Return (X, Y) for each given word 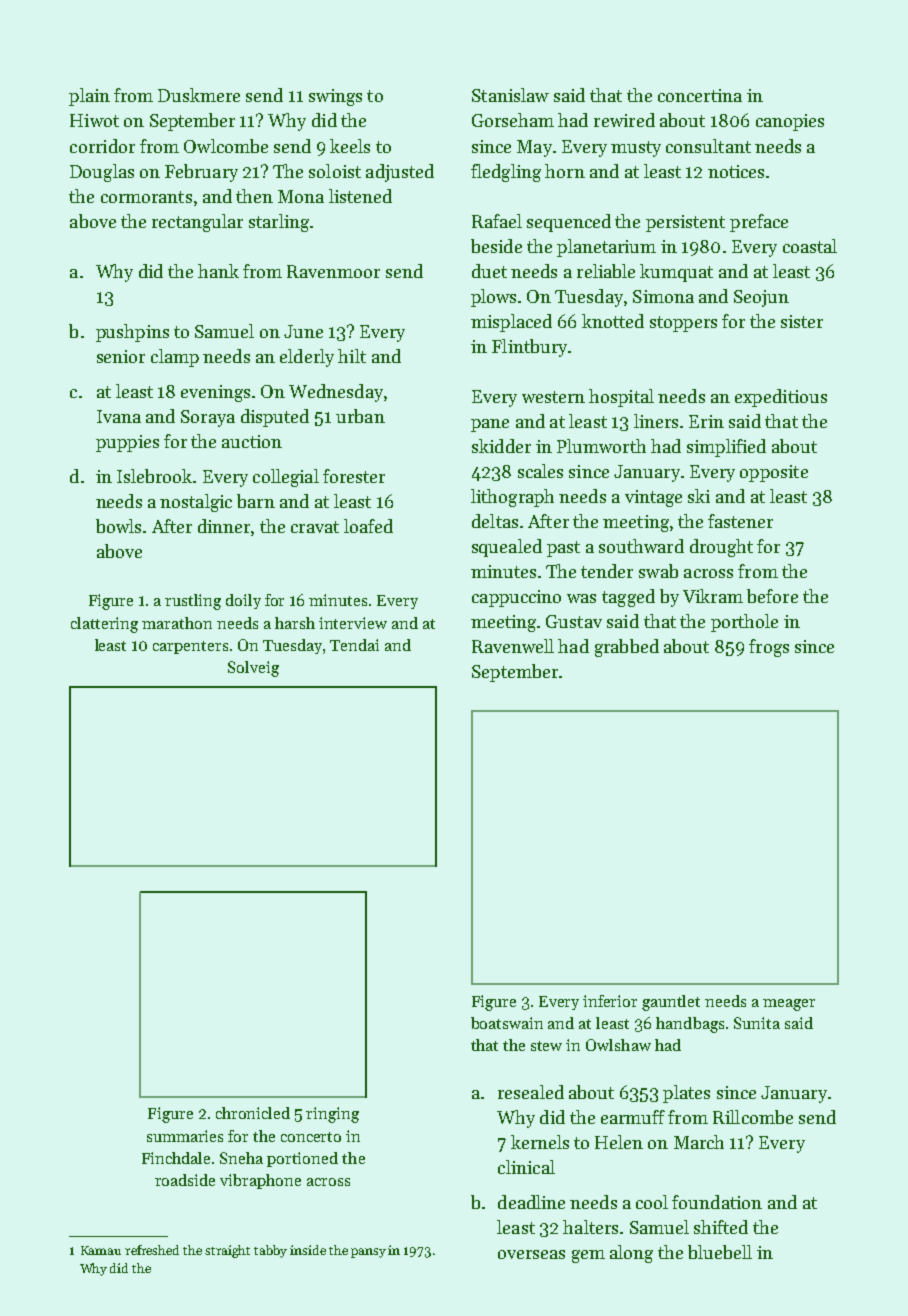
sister (802, 321)
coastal (810, 246)
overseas (531, 1254)
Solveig (253, 669)
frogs (769, 648)
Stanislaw (510, 95)
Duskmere (199, 95)
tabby (270, 1251)
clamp (175, 358)
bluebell (720, 1252)
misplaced (511, 323)
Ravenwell (513, 646)
